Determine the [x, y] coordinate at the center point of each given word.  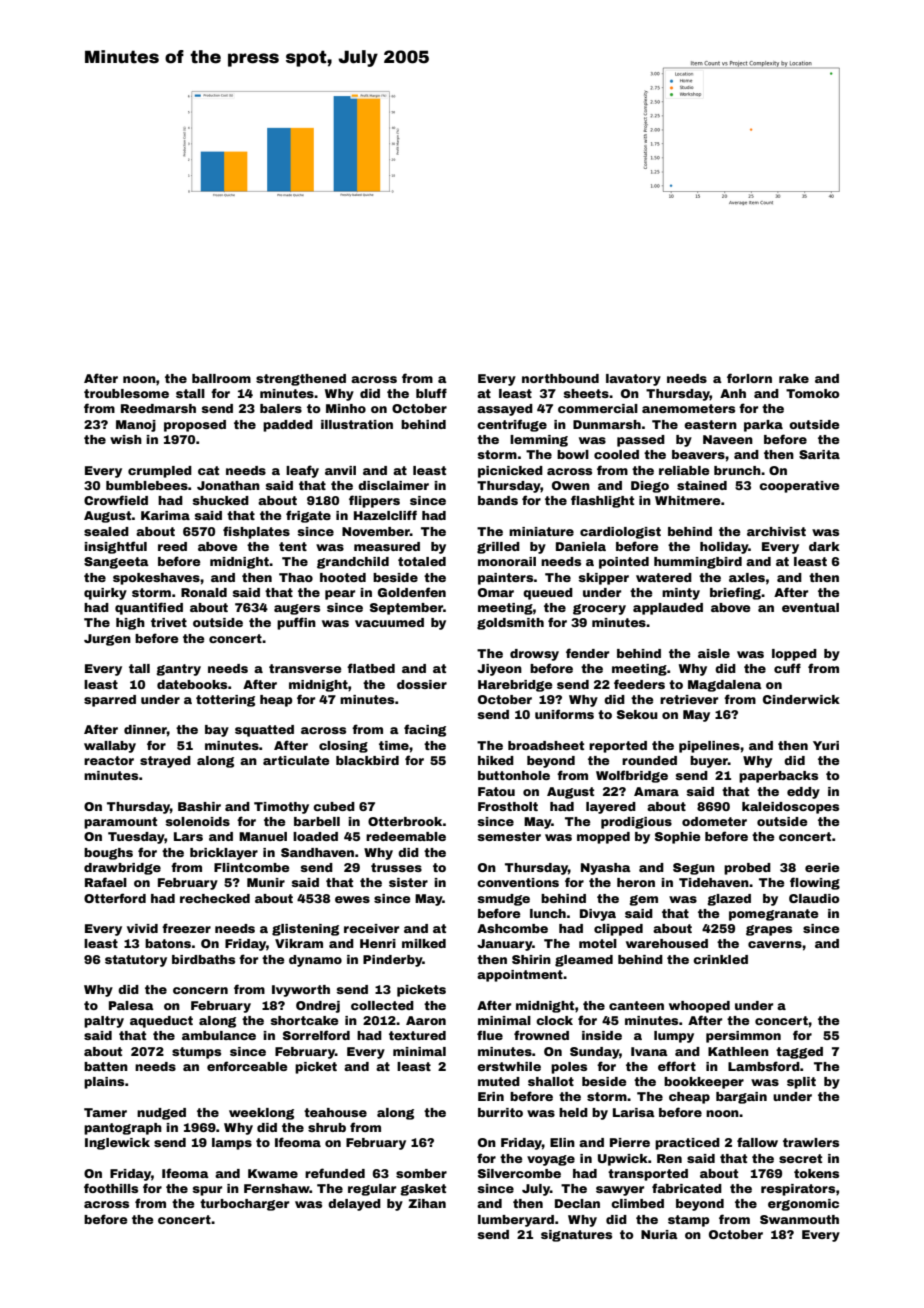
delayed [354, 1205]
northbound [560, 378]
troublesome [126, 393]
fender [587, 653]
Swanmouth [799, 1219]
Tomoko [813, 393]
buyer [709, 762]
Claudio [814, 898]
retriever [689, 699]
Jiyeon [499, 670]
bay [217, 731]
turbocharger [244, 1205]
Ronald [204, 592]
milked [424, 943]
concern [200, 990]
